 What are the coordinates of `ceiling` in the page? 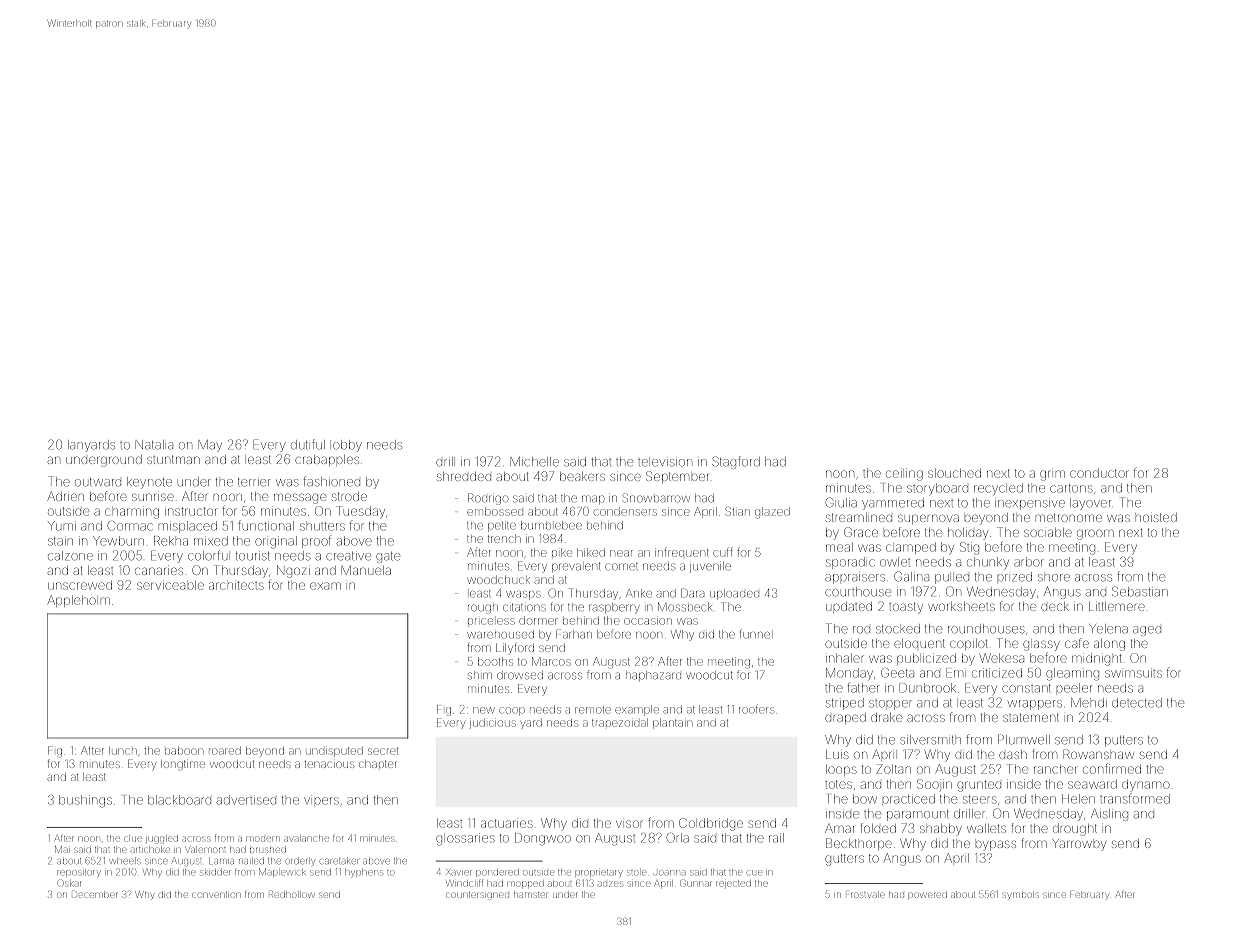 It's located at (904, 474).
